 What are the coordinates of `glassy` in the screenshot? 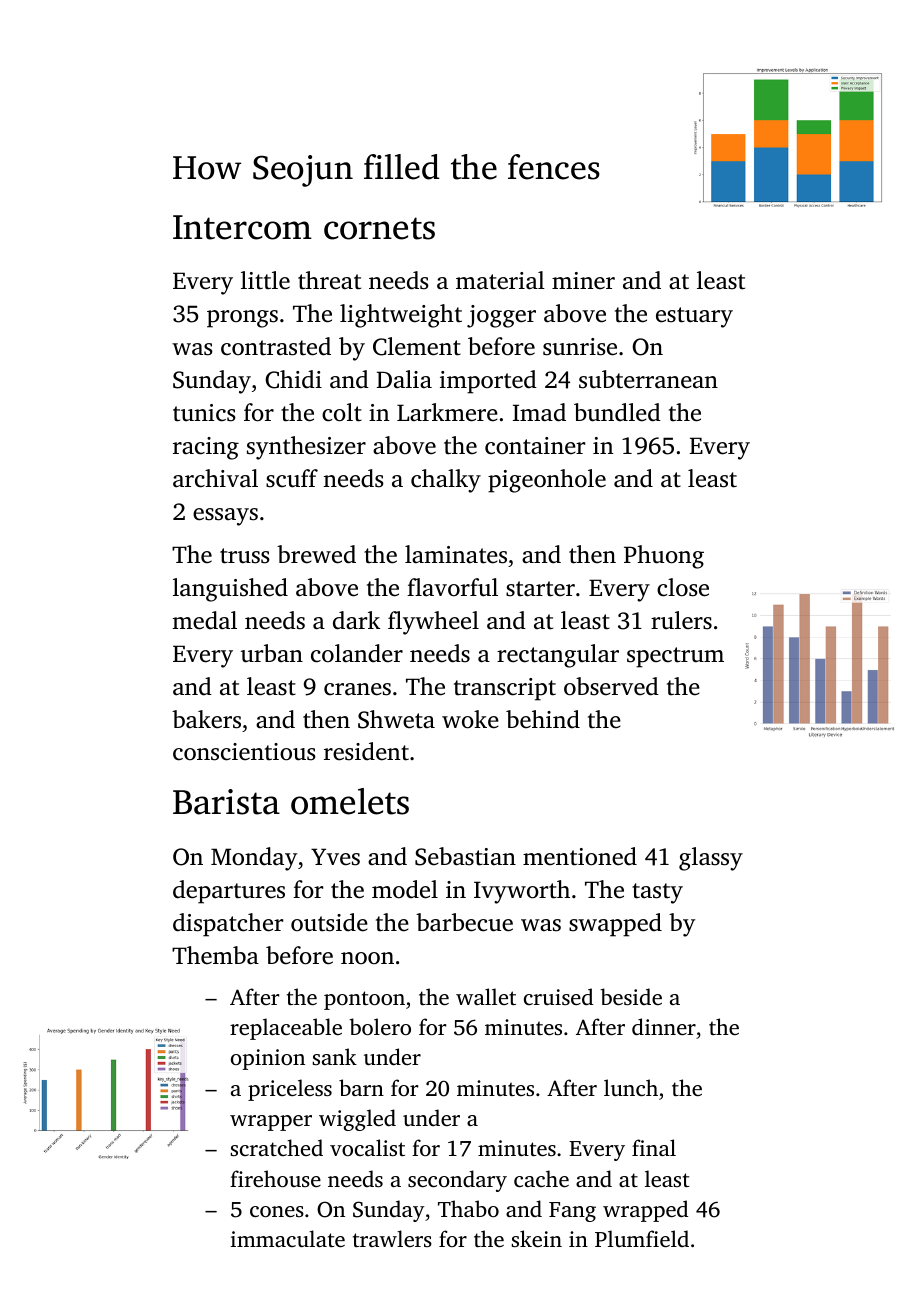 It's located at (711, 859).
